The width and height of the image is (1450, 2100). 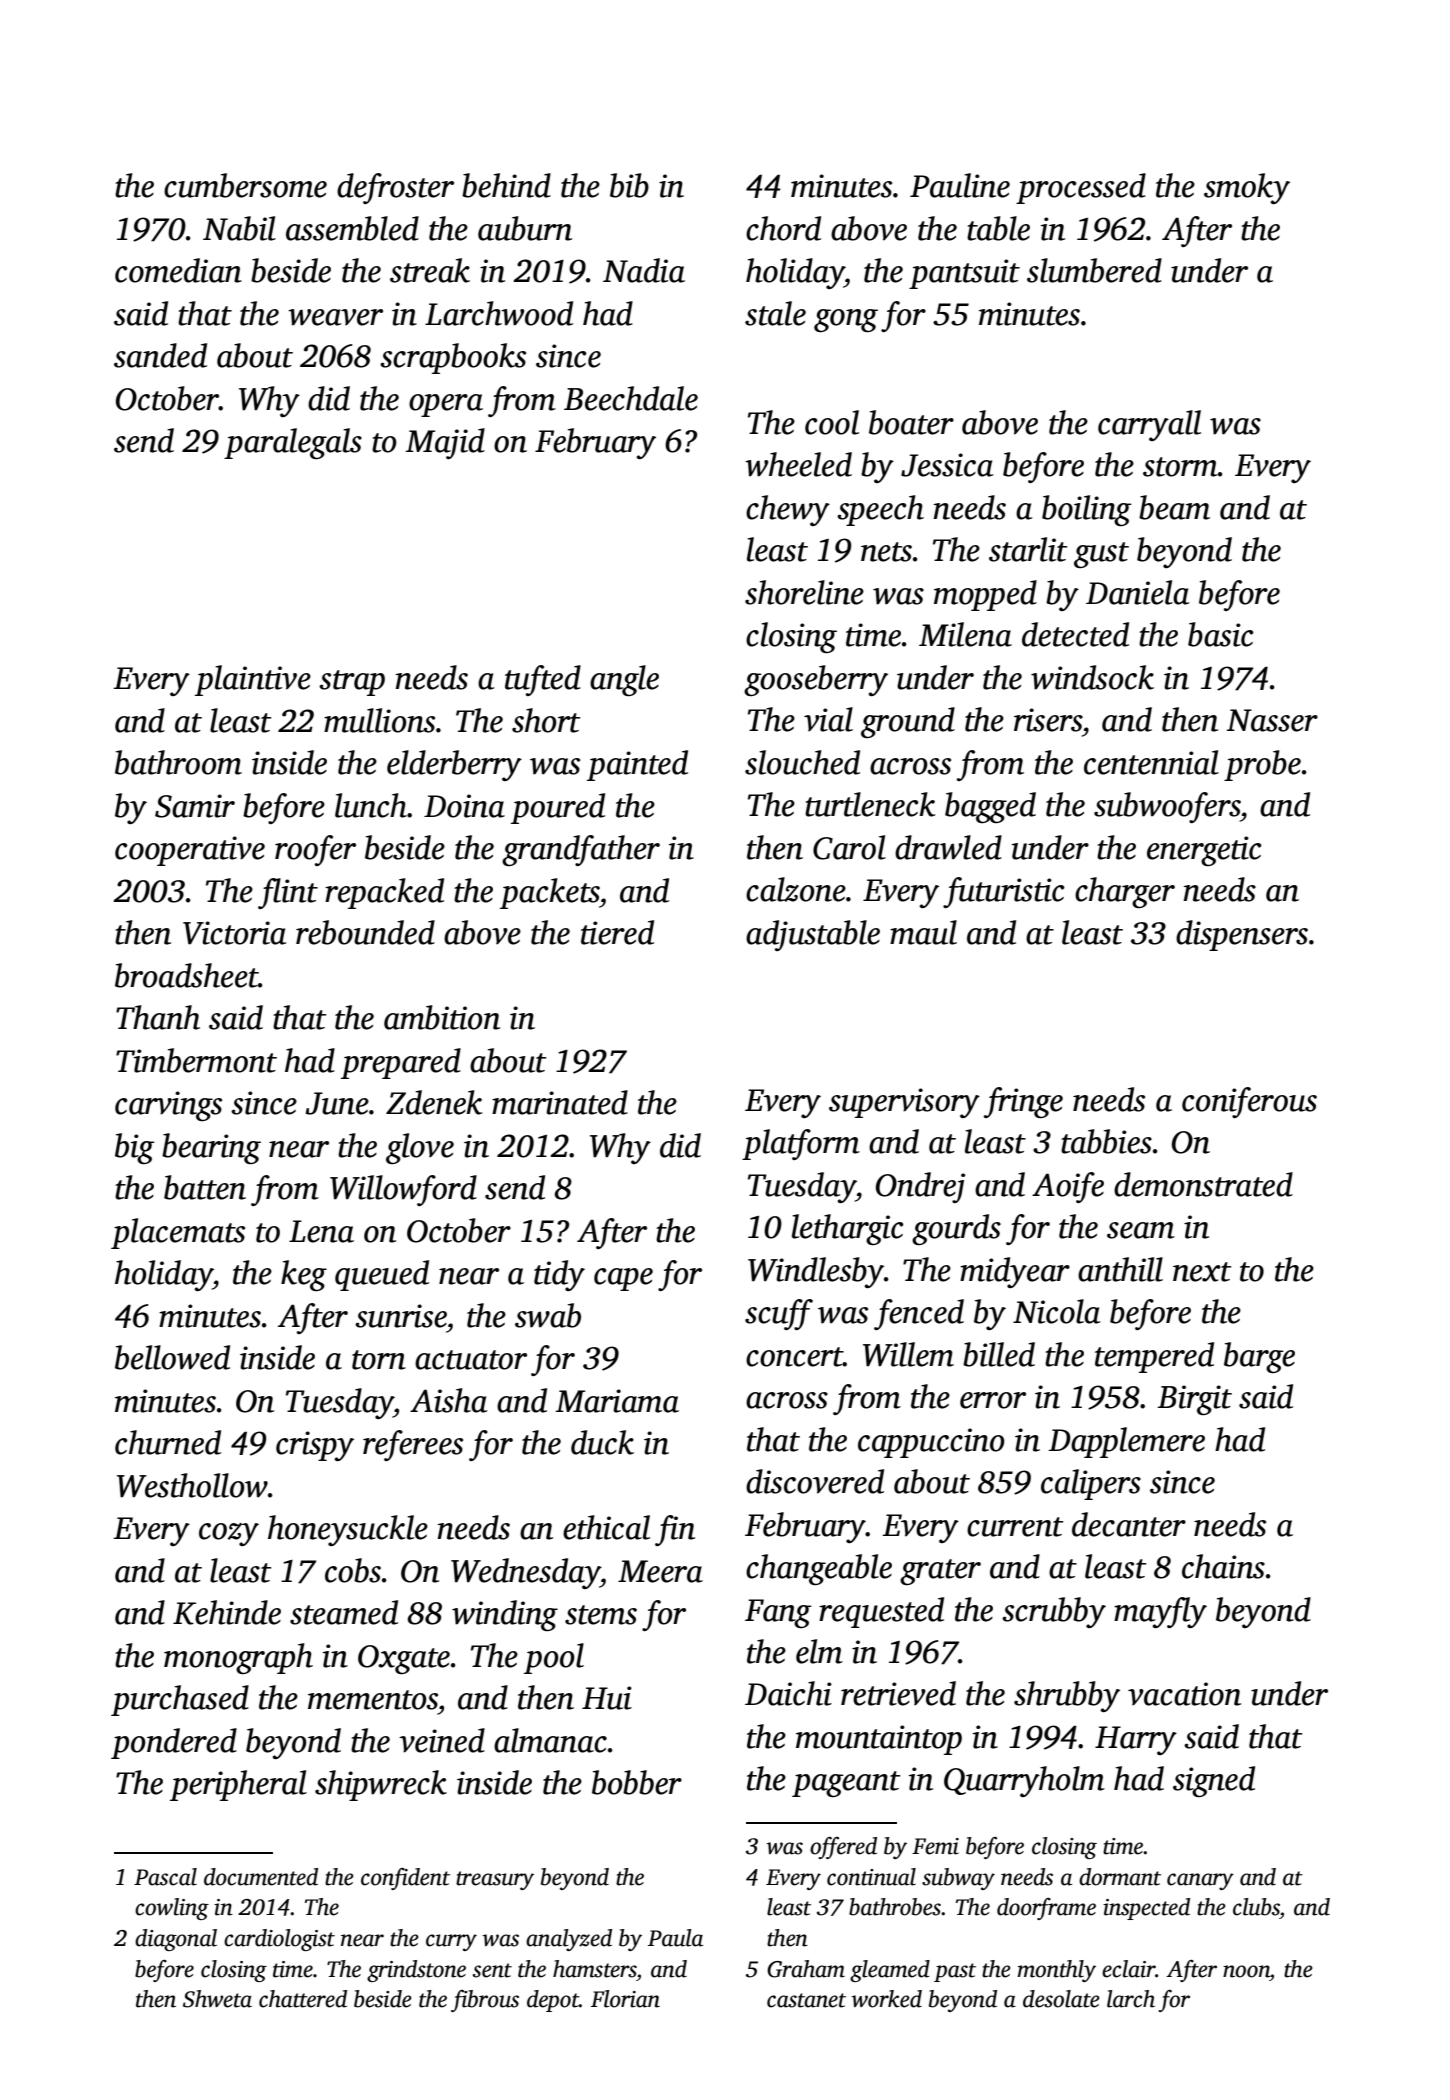 What do you see at coordinates (348, 1530) in the image?
I see `honeysuckle` at bounding box center [348, 1530].
